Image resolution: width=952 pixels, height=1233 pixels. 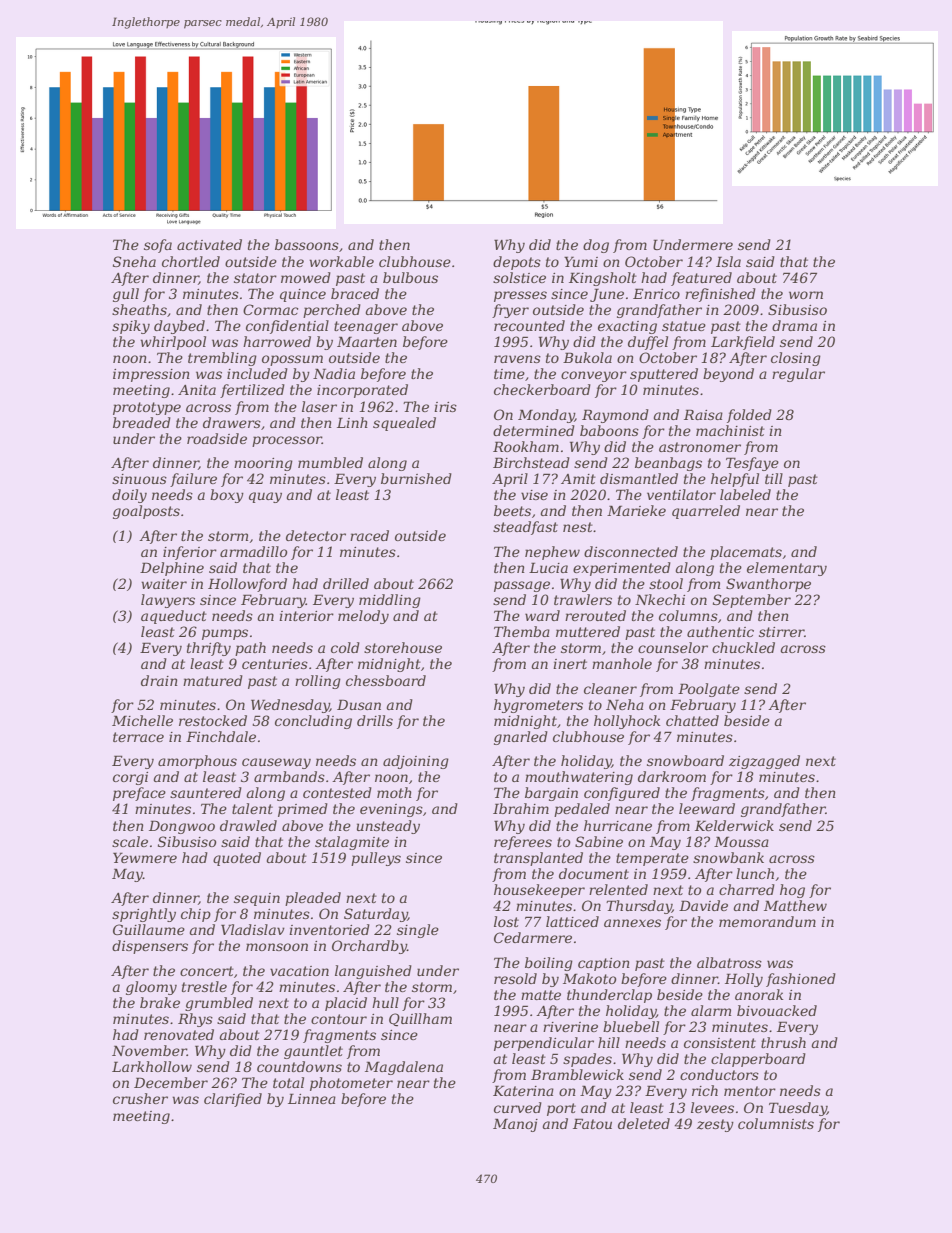 I want to click on storehouse, so click(x=403, y=647).
